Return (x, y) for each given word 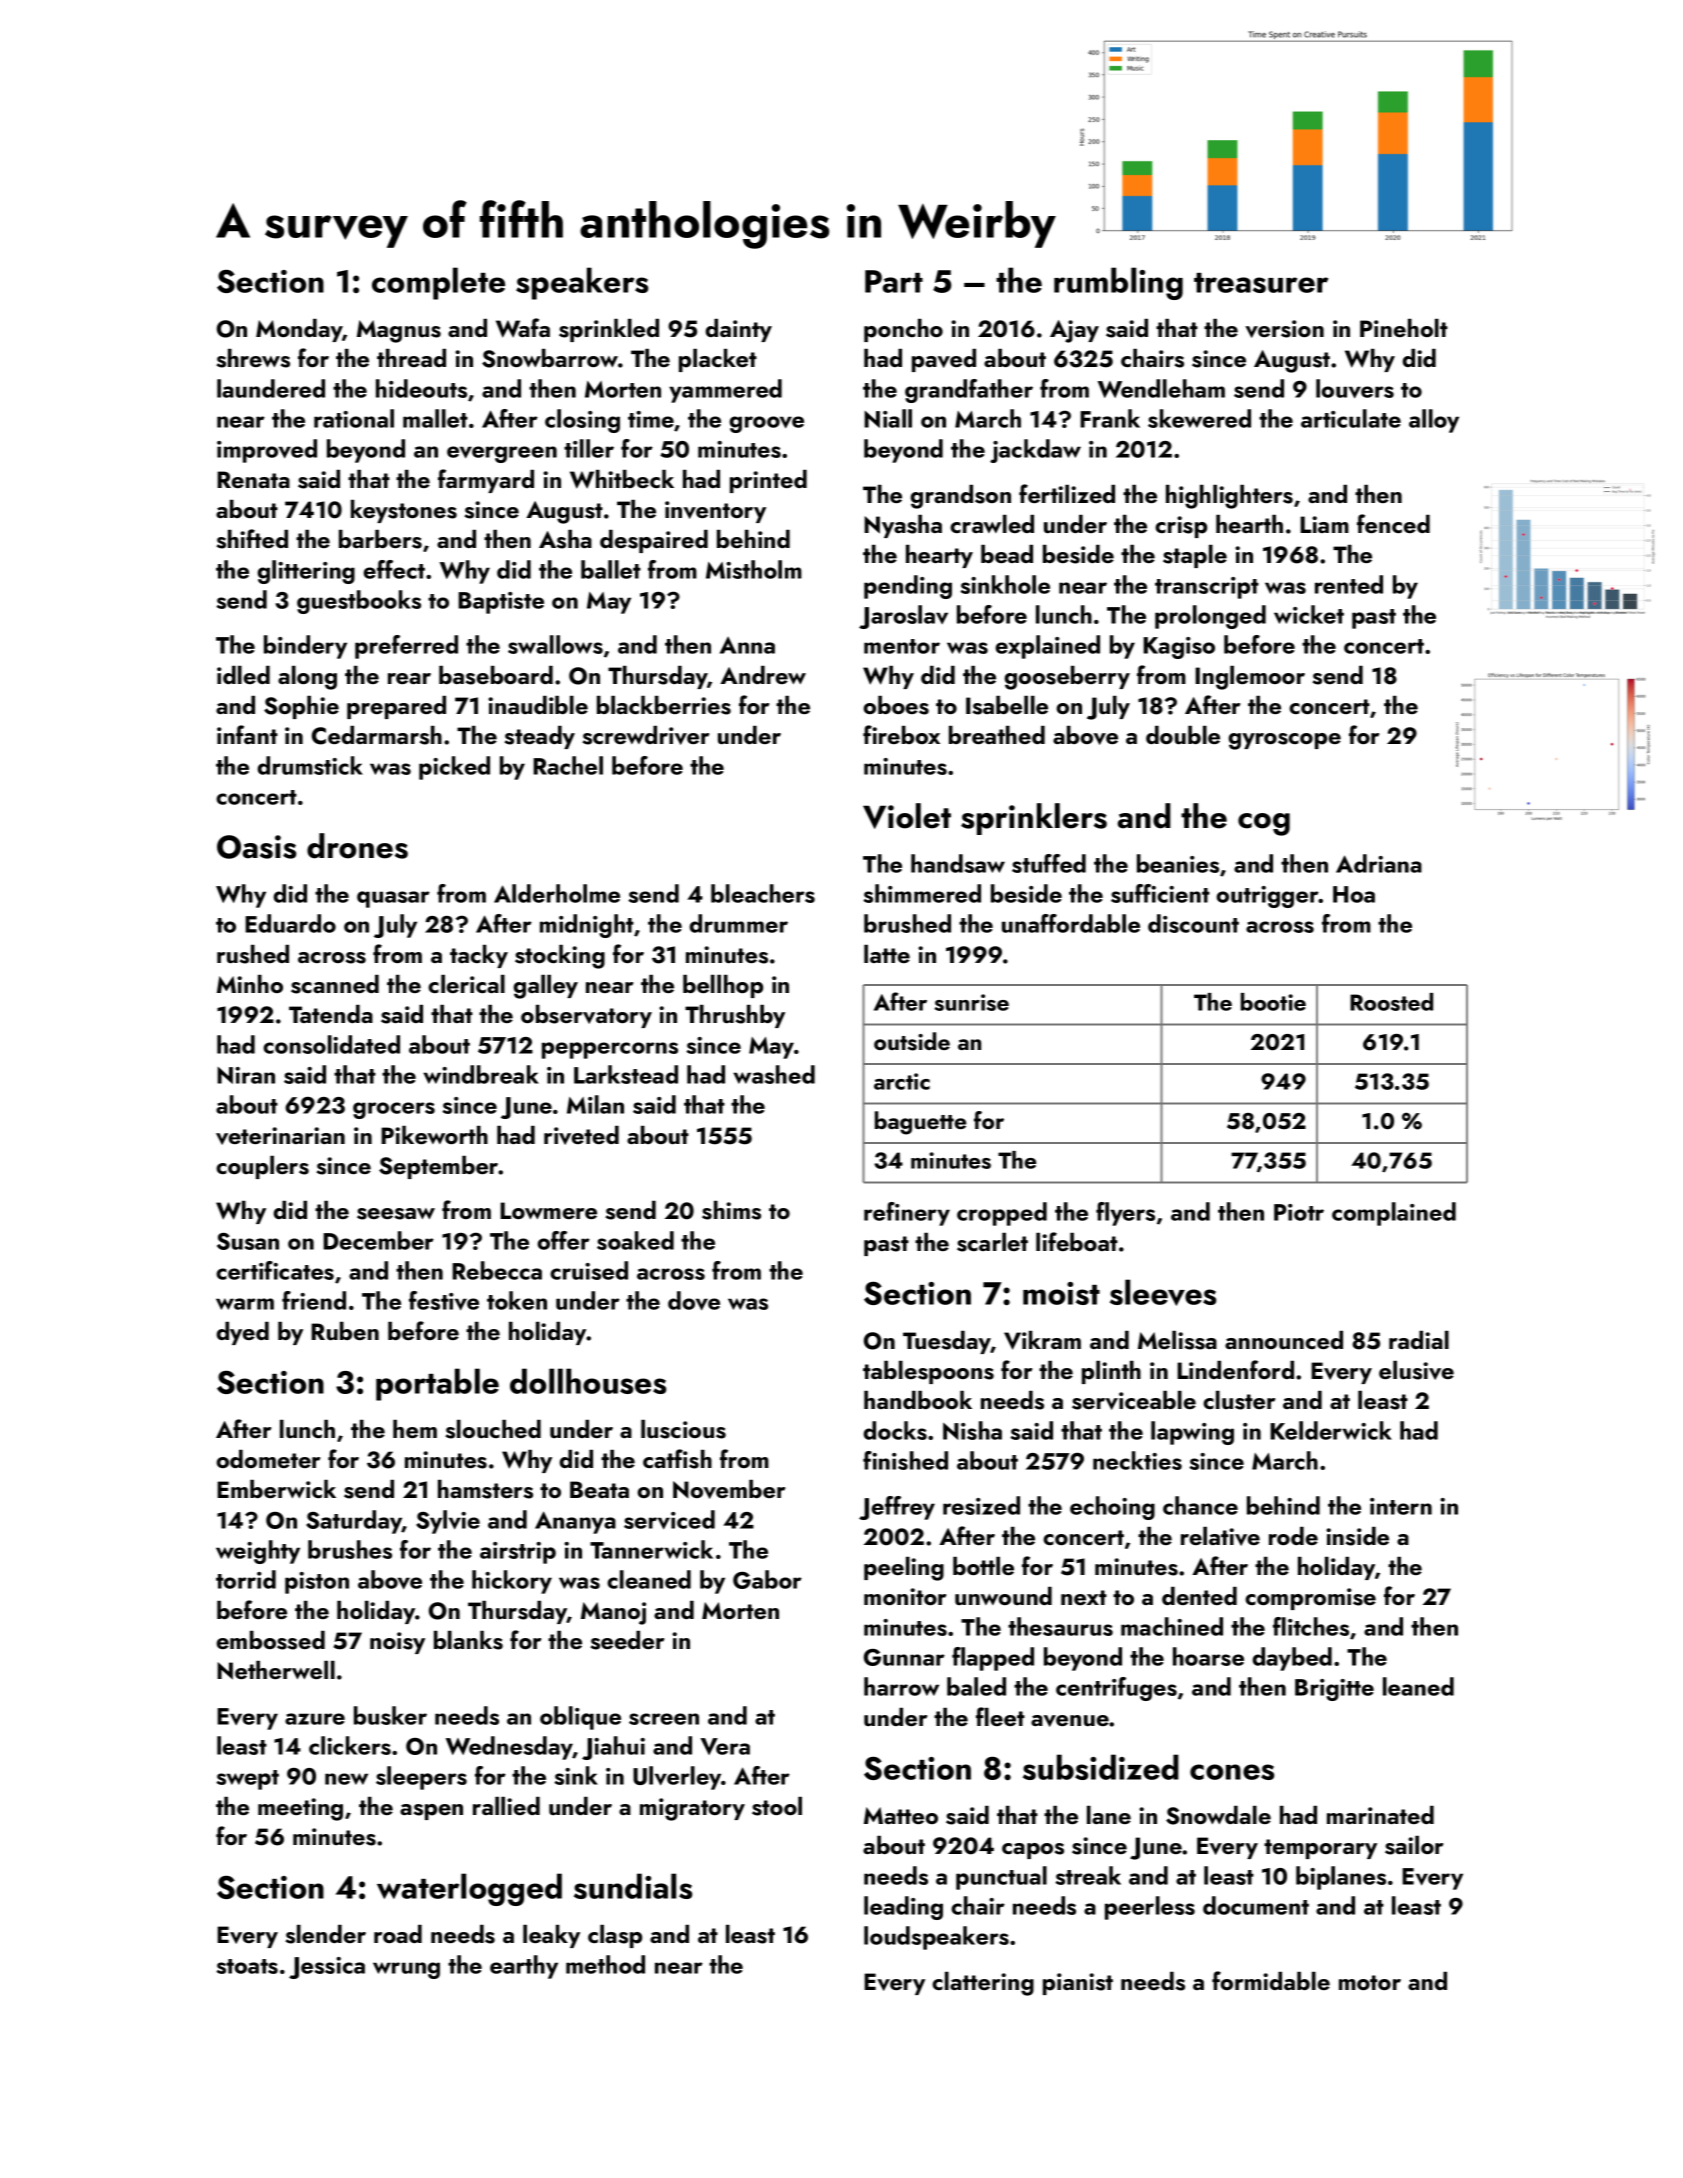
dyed (242, 1333)
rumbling (1118, 283)
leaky (551, 1936)
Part (894, 281)
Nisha (972, 1430)
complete (438, 283)
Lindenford (1235, 1369)
